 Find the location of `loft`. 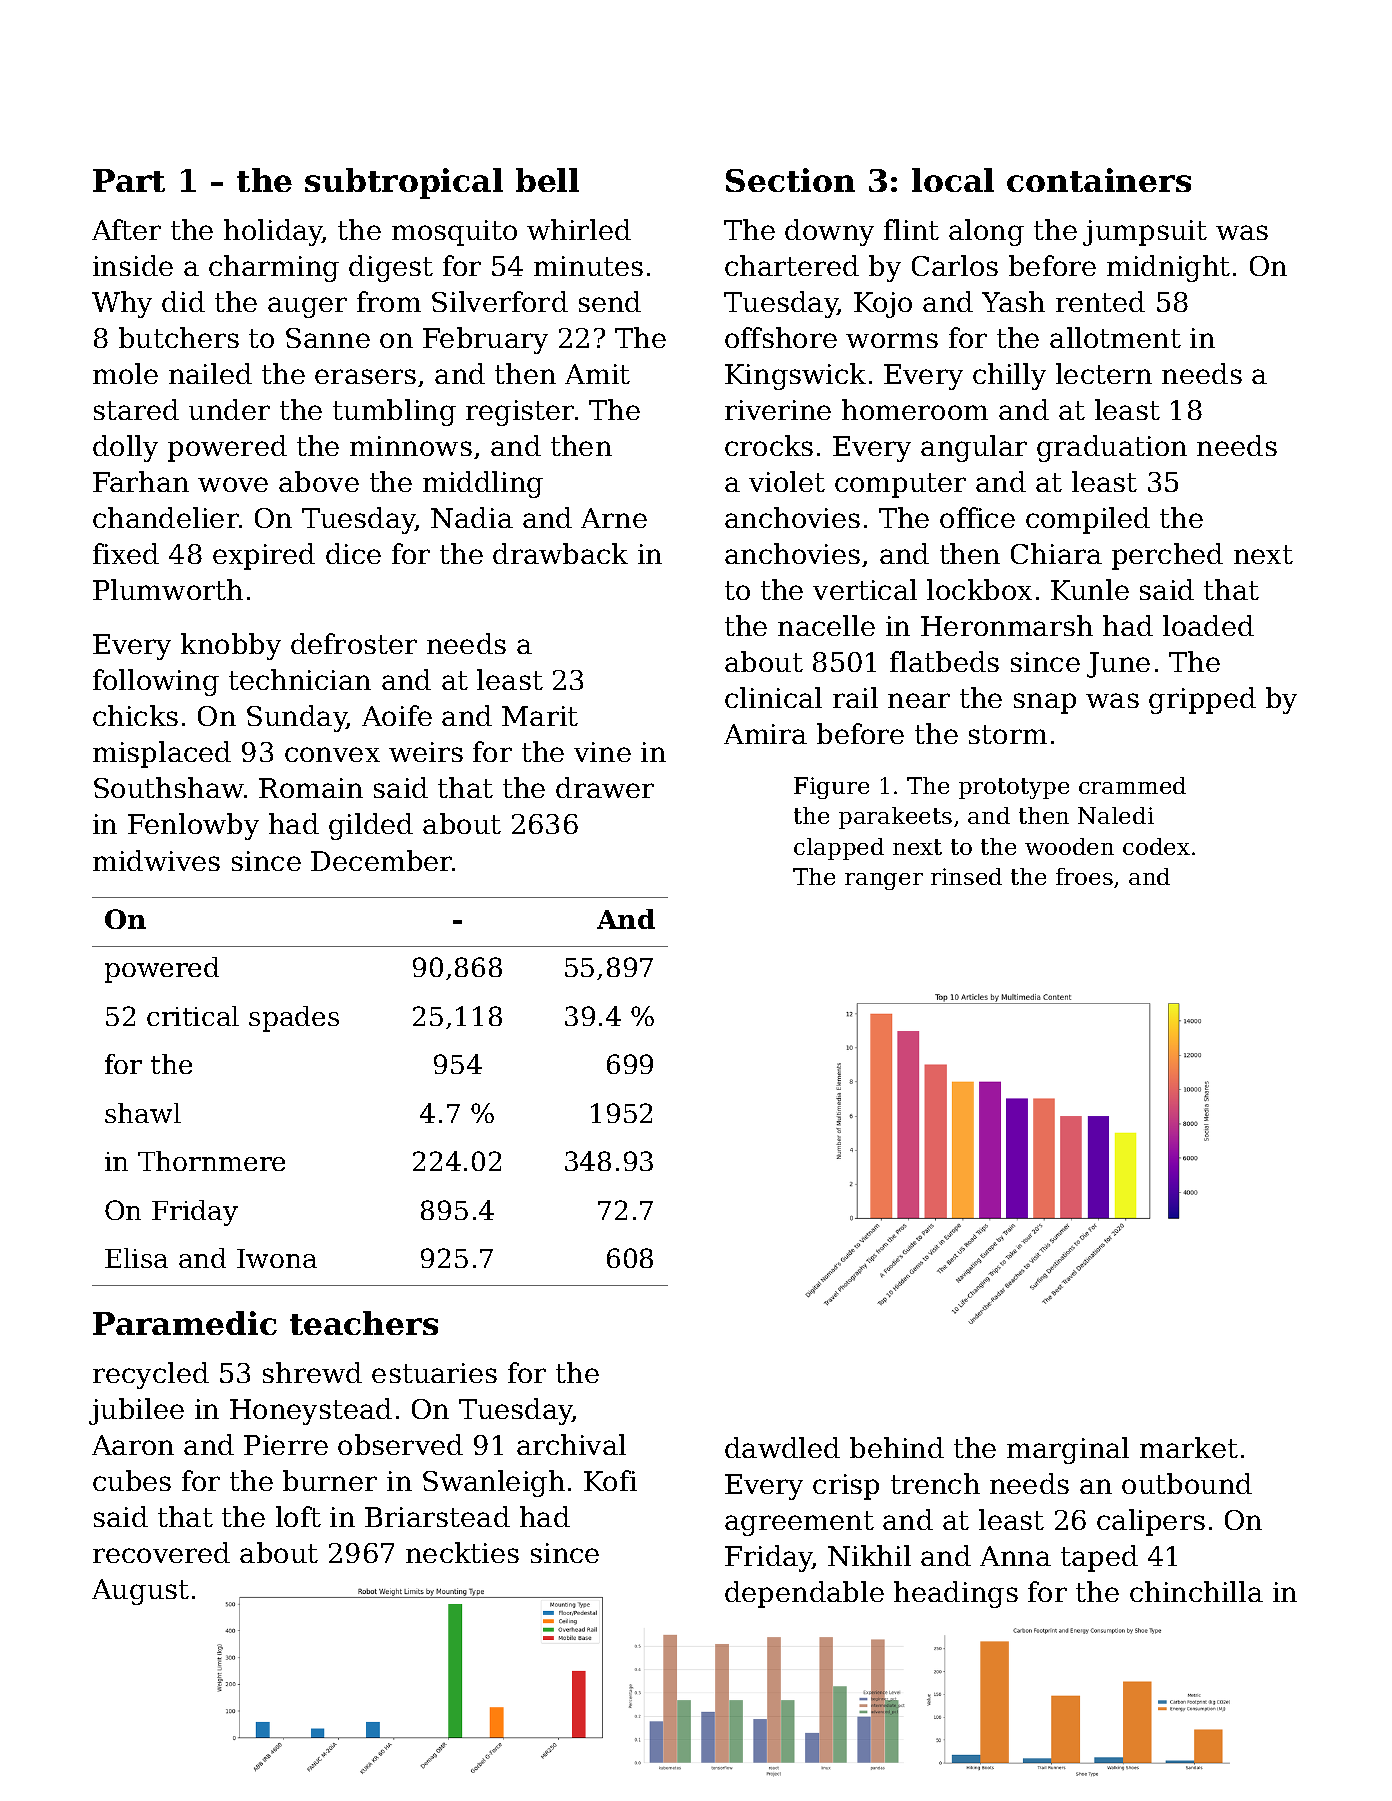

loft is located at coordinates (298, 1516).
